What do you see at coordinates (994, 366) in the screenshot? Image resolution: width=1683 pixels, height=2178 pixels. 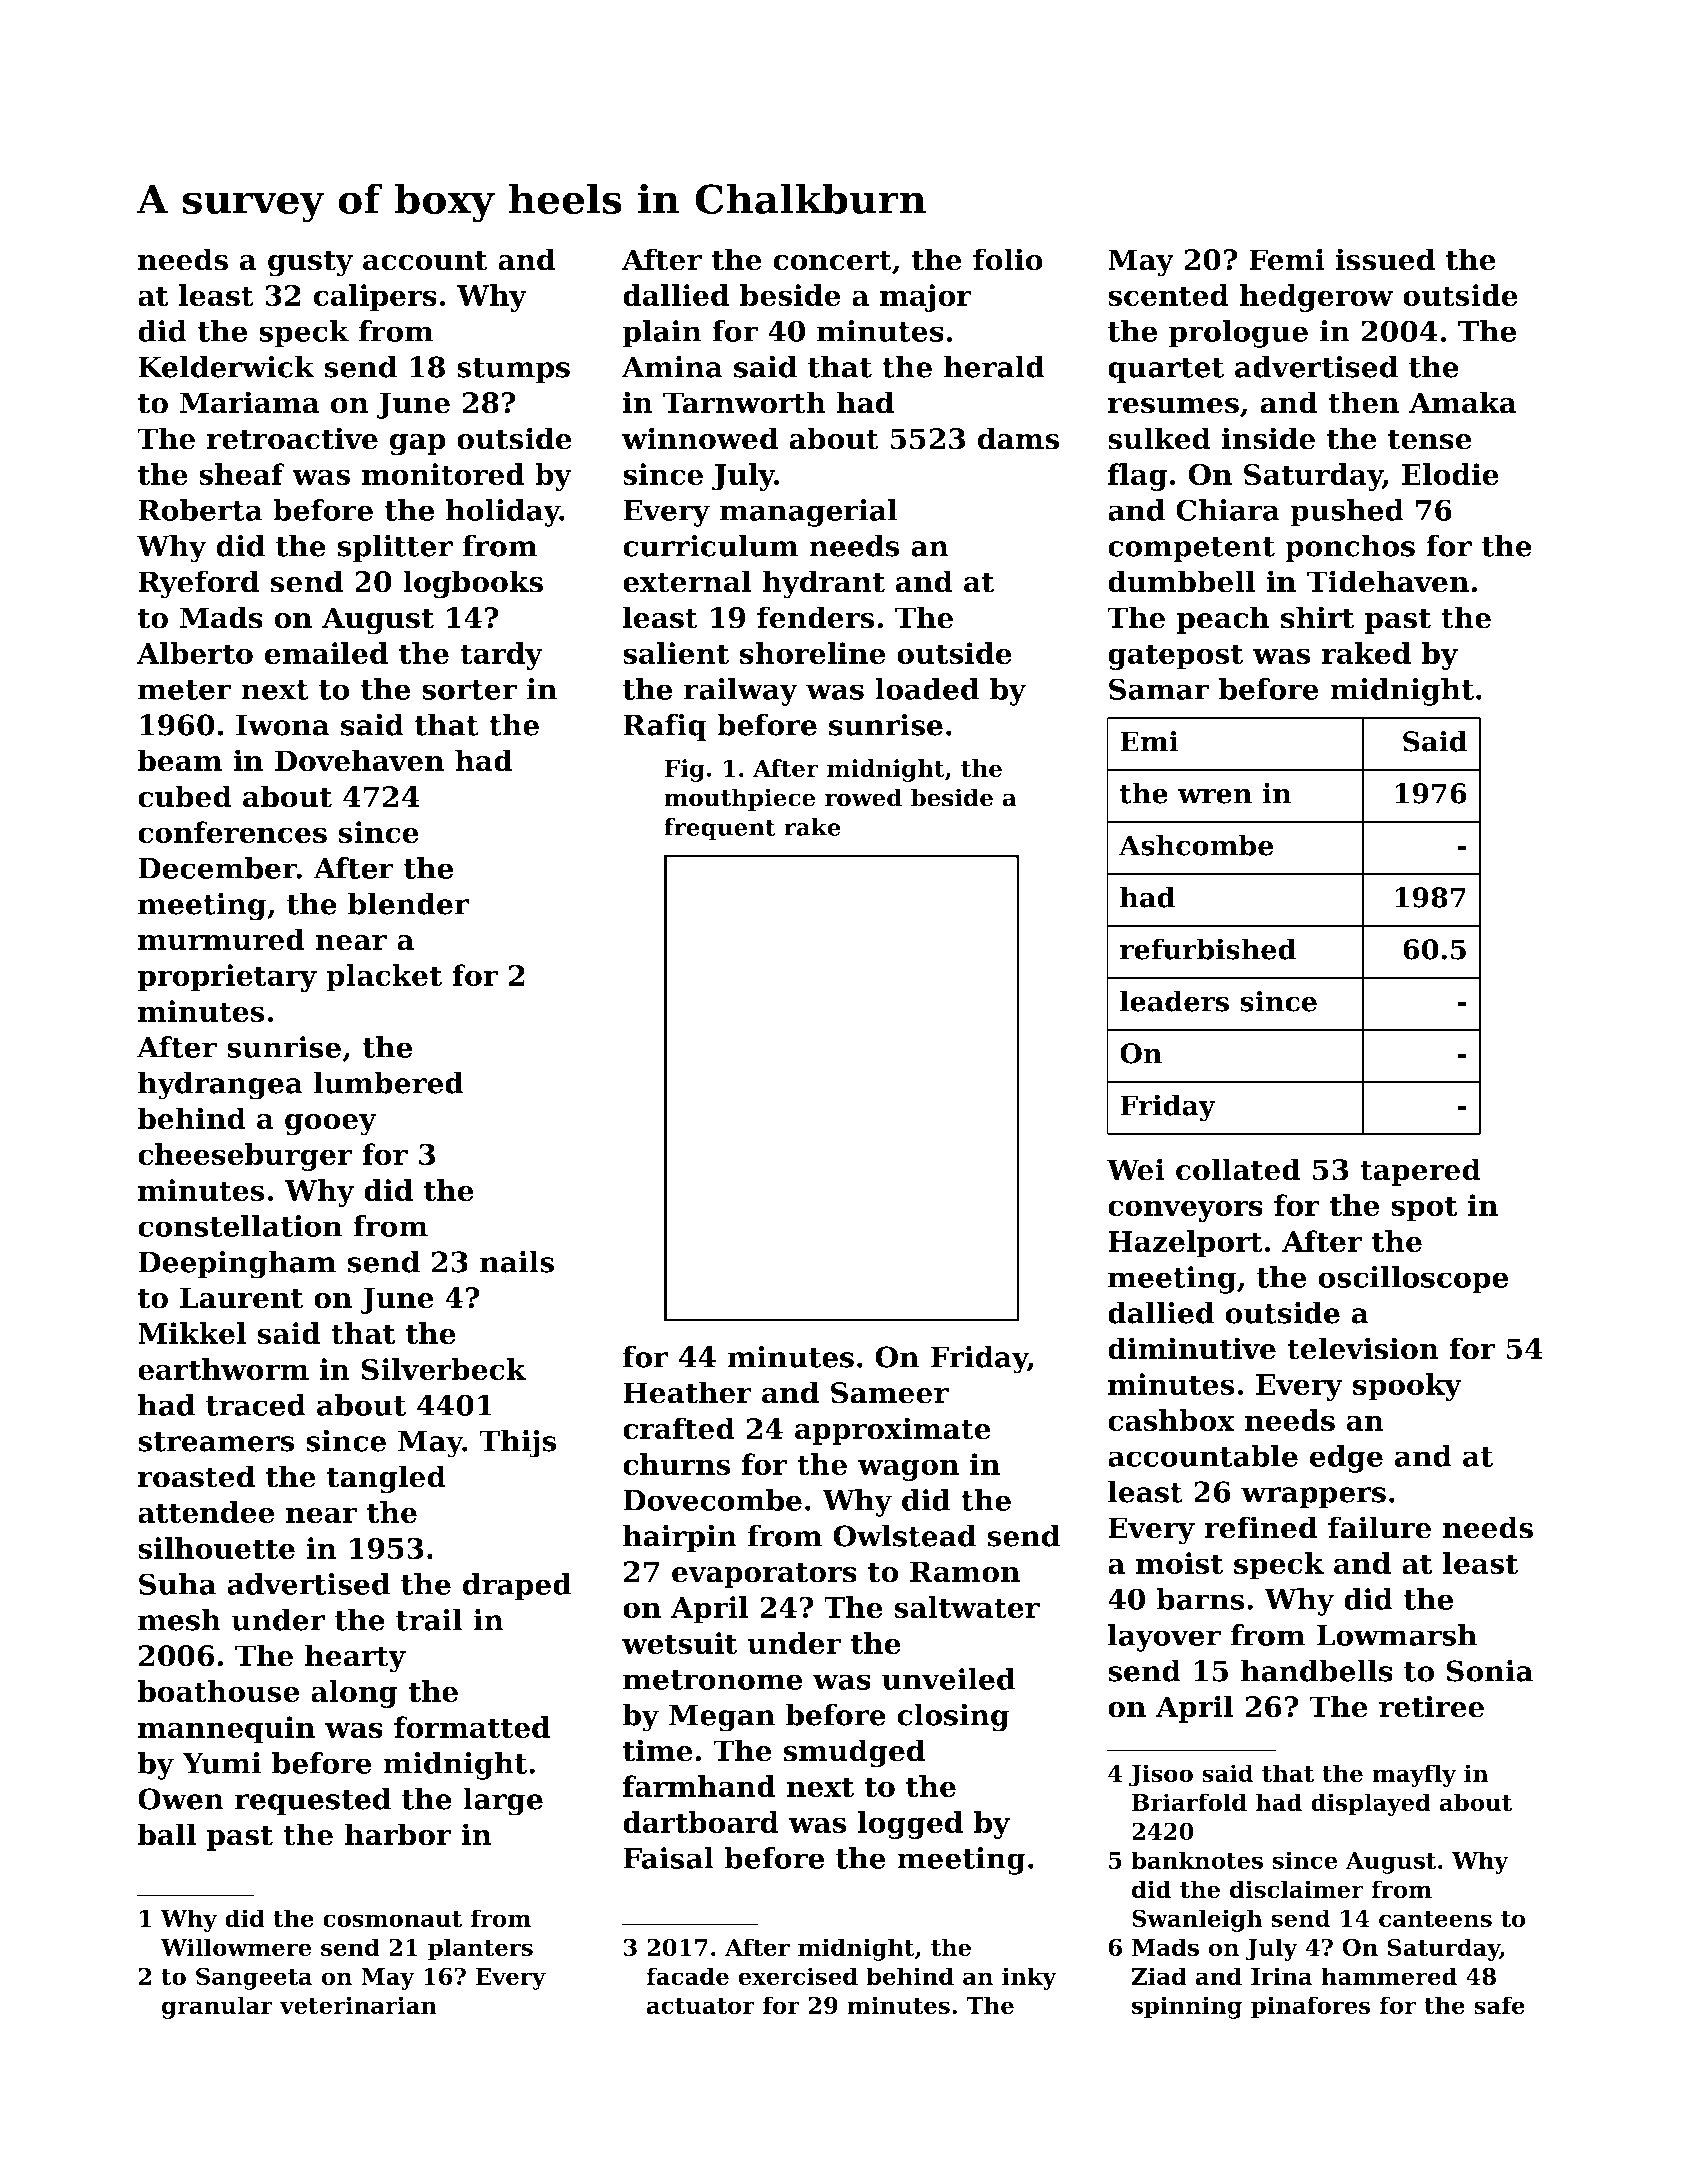 I see `herald` at bounding box center [994, 366].
